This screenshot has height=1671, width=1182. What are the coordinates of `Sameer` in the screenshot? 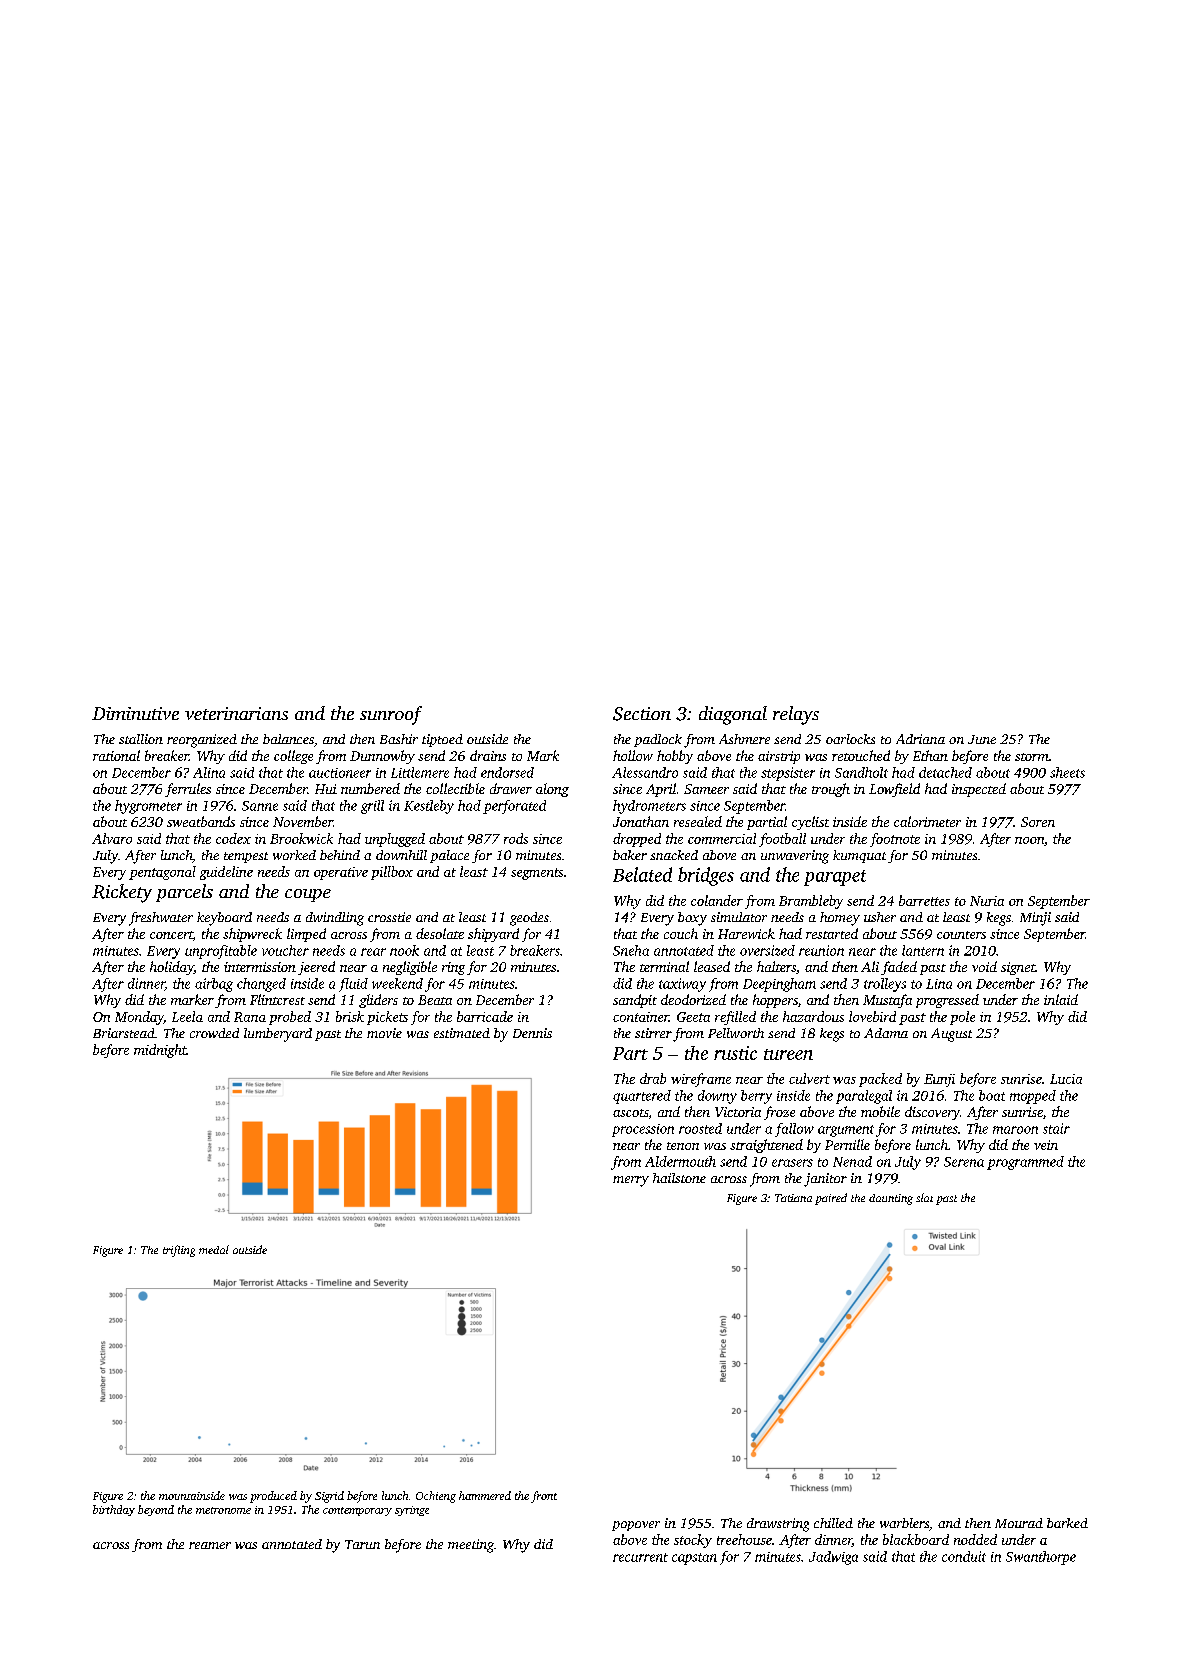 It's located at (706, 789).
